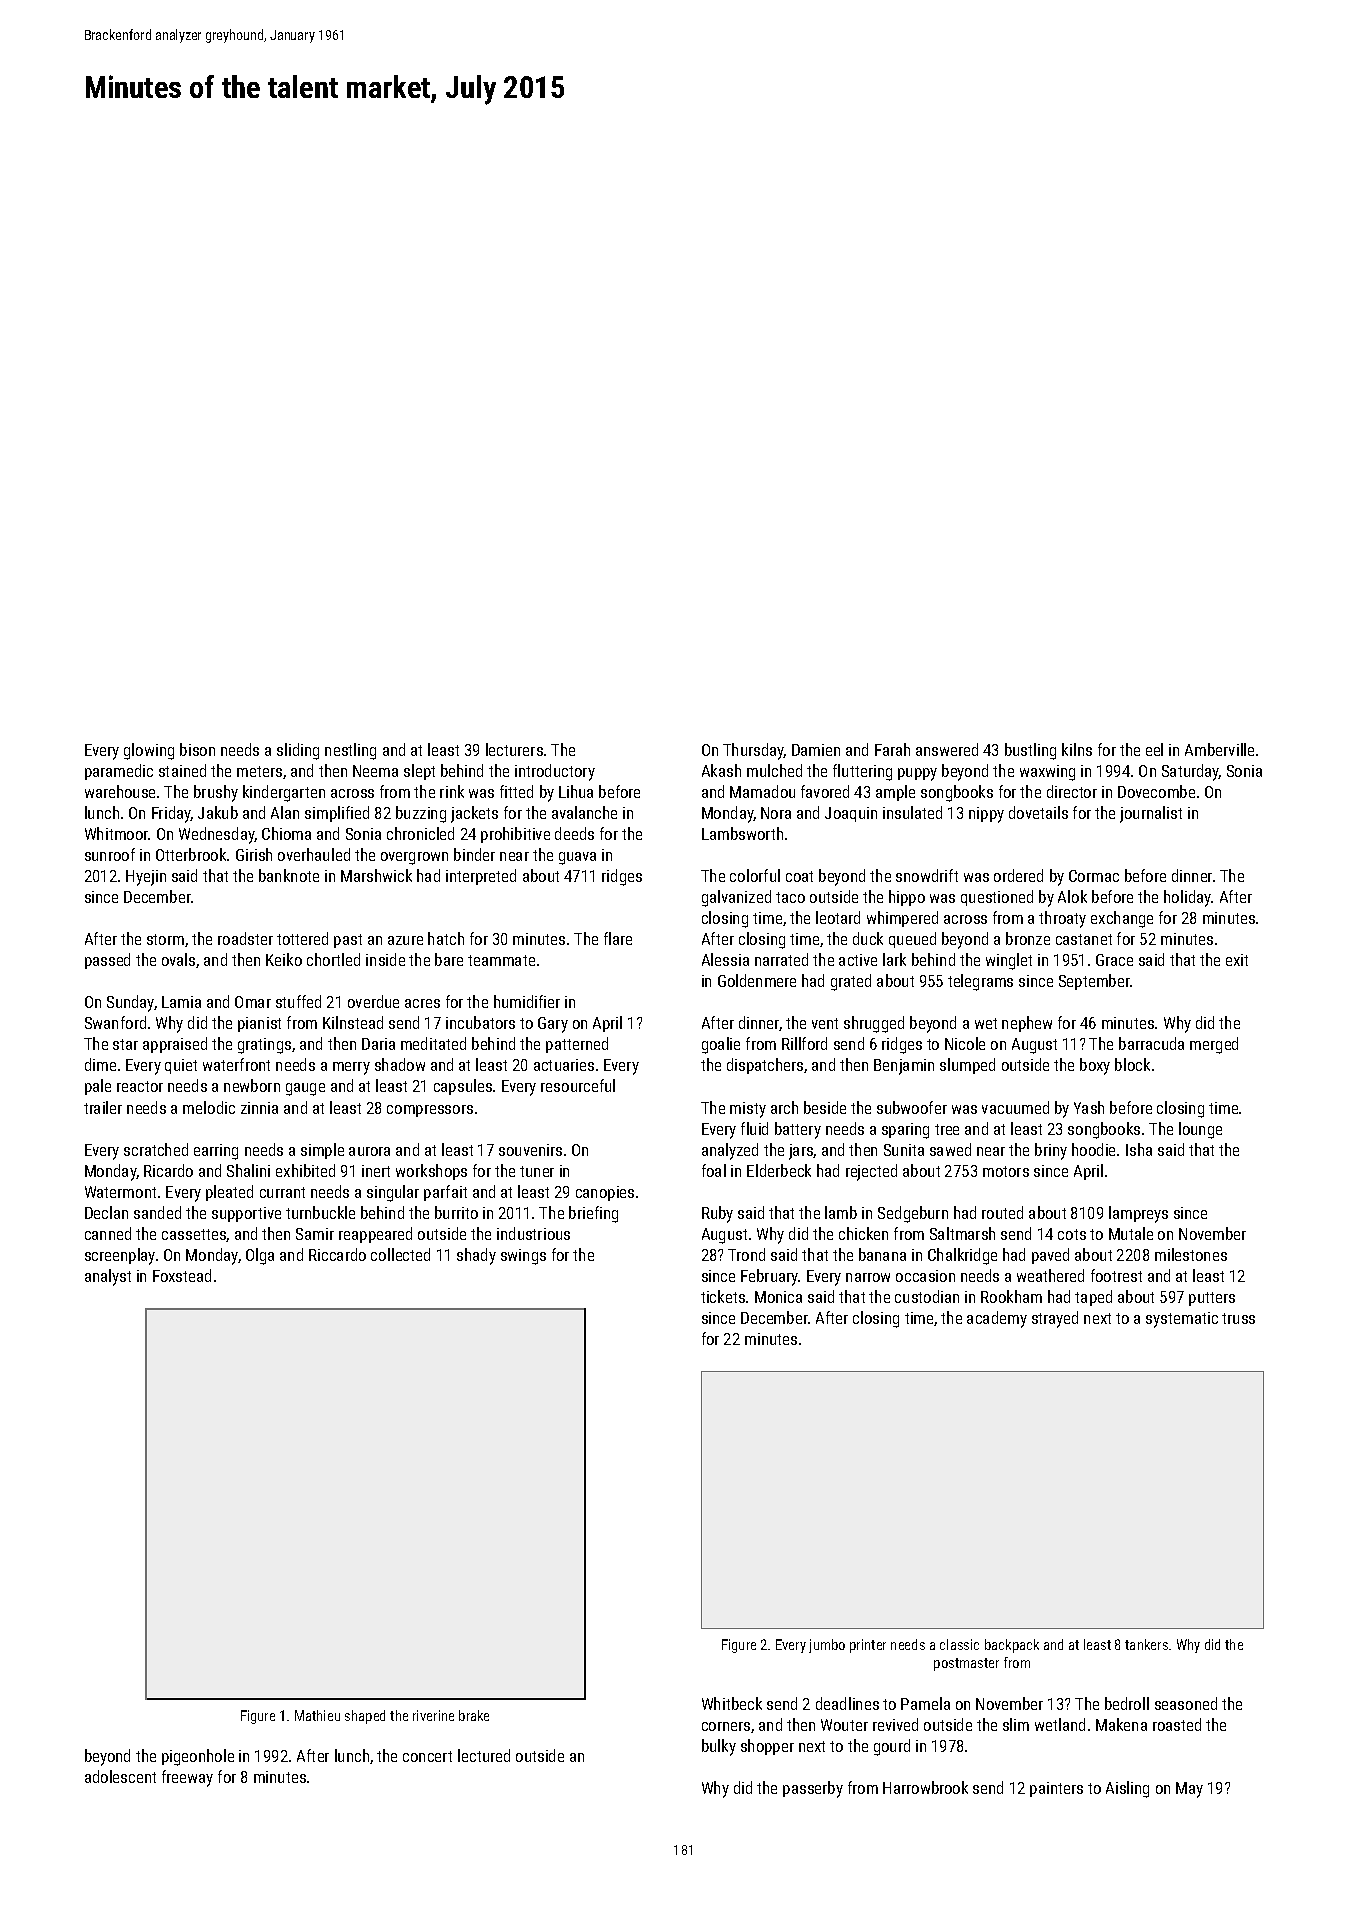  What do you see at coordinates (732, 1703) in the screenshot?
I see `Whitbeck` at bounding box center [732, 1703].
